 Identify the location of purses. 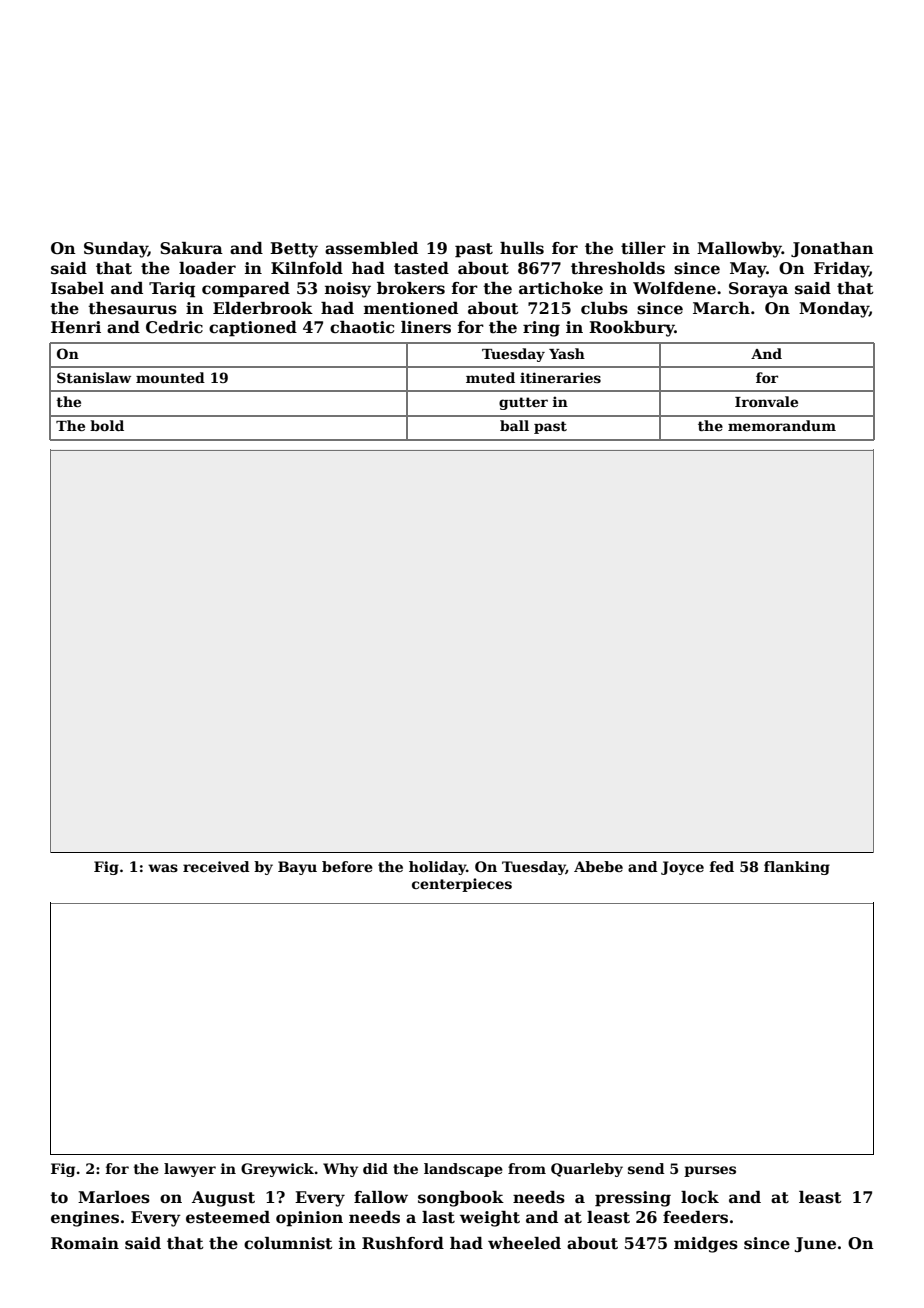
(710, 1171).
